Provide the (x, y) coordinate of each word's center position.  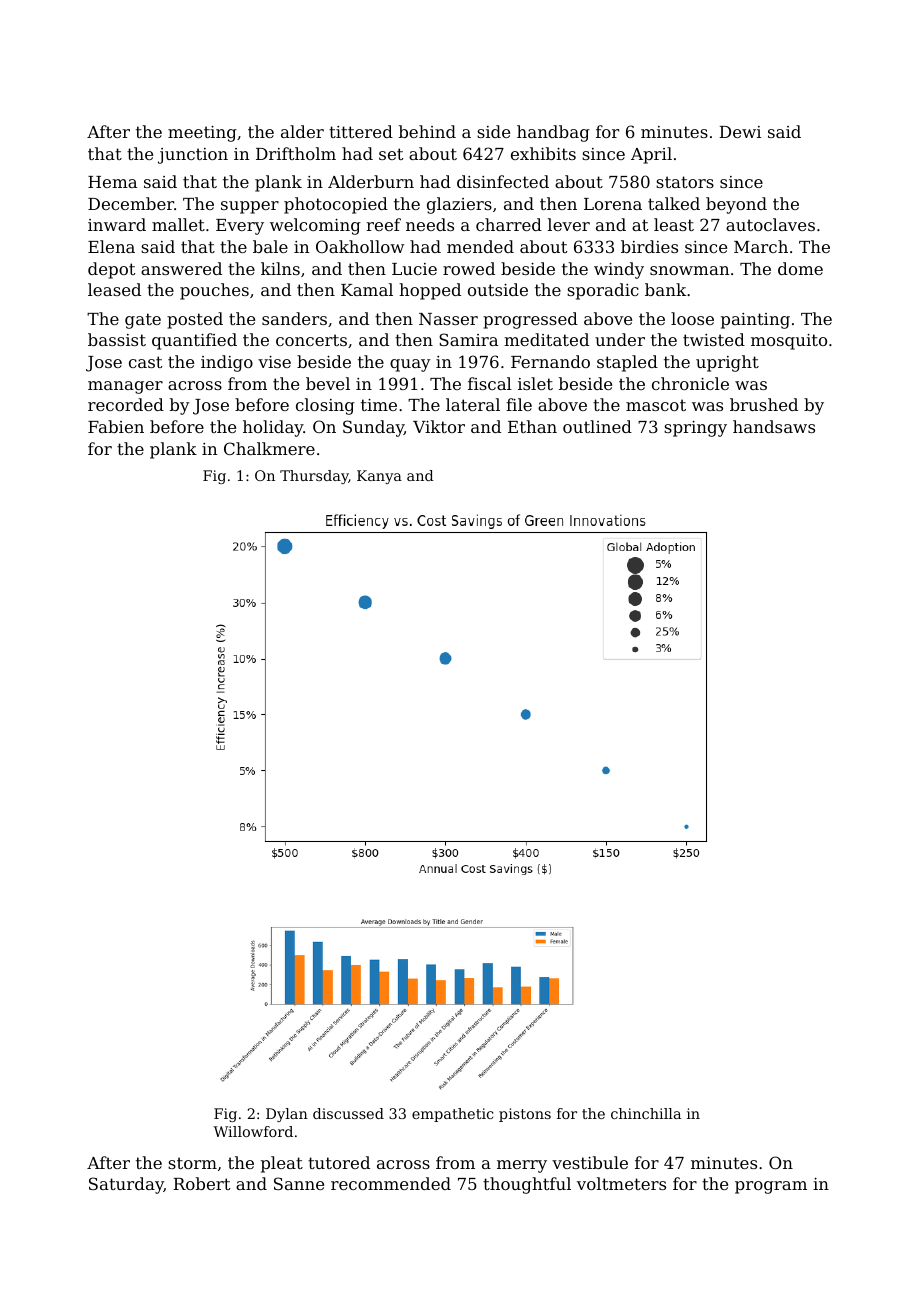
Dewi (740, 132)
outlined (597, 426)
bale (270, 246)
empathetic (452, 1115)
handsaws (774, 426)
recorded (126, 404)
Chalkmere (269, 448)
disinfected (503, 181)
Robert (201, 1183)
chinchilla (646, 1113)
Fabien (116, 426)
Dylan (287, 1115)
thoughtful (527, 1185)
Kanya (379, 477)
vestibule (590, 1162)
